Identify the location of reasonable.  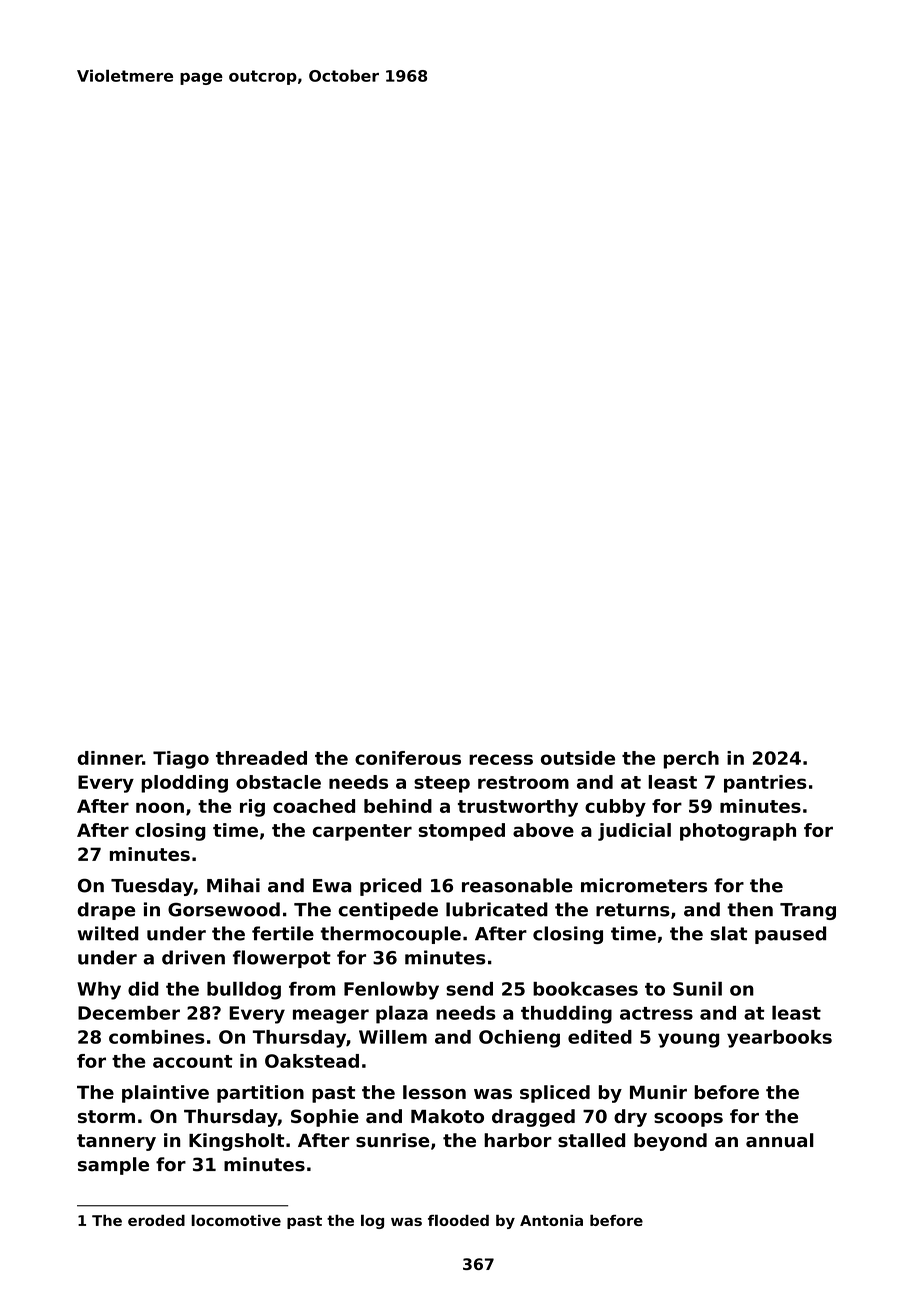
(517, 885).
